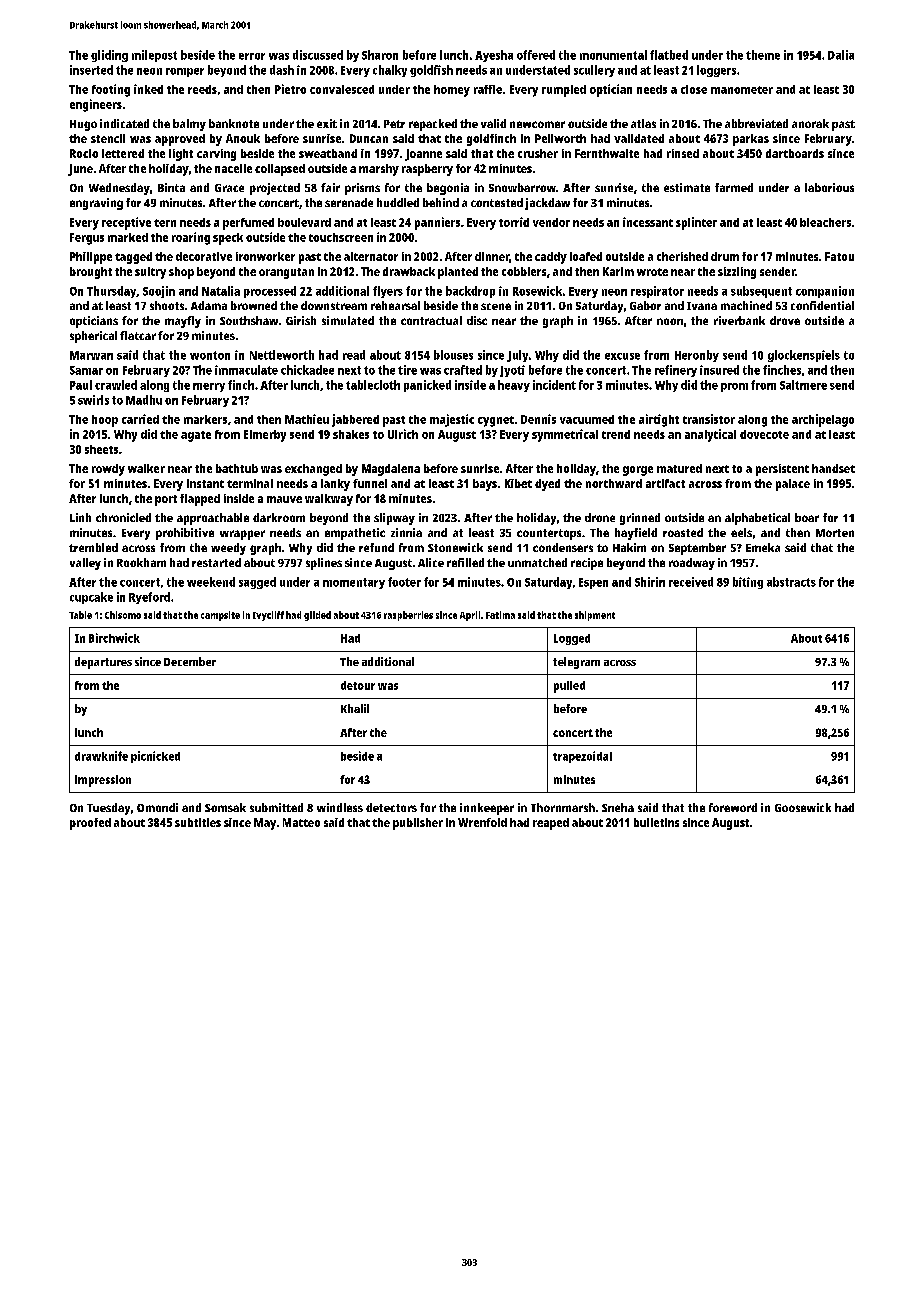 The image size is (924, 1308). I want to click on confidential, so click(822, 305).
